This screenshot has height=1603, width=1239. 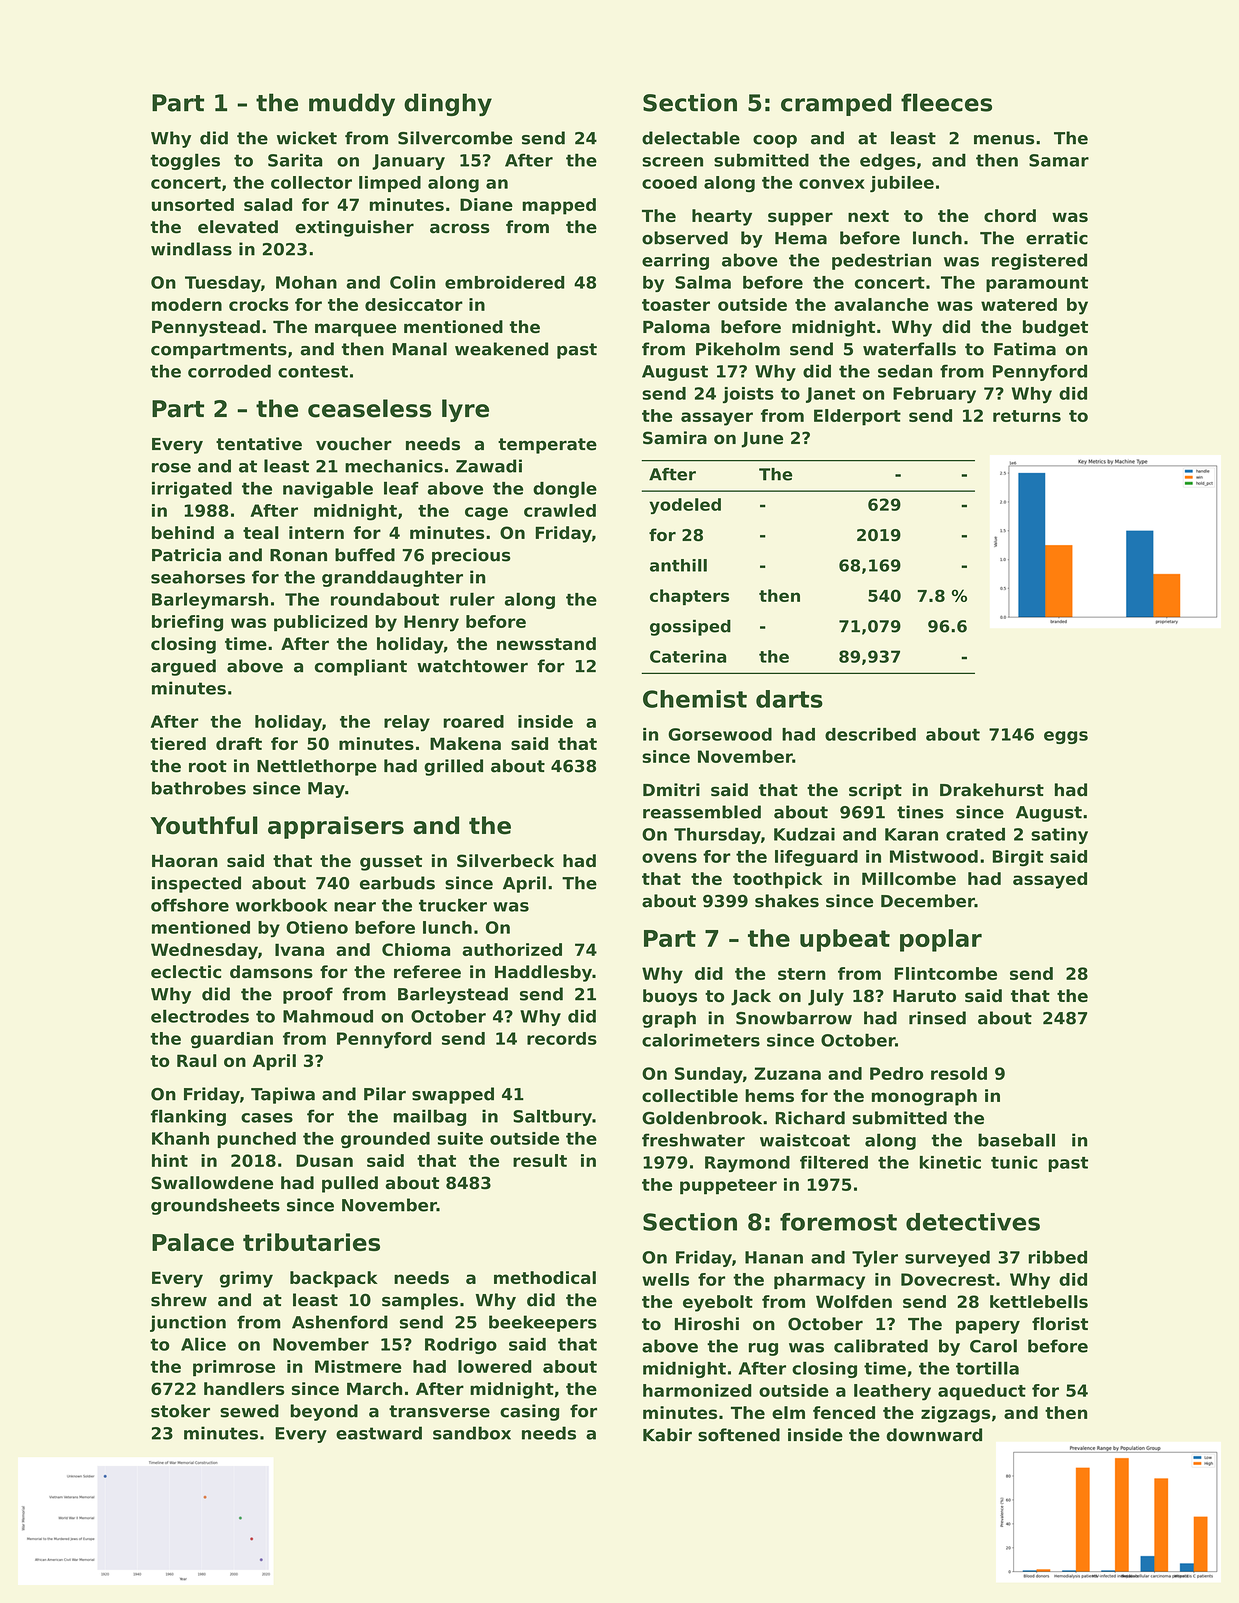 What do you see at coordinates (352, 104) in the screenshot?
I see `muddy` at bounding box center [352, 104].
